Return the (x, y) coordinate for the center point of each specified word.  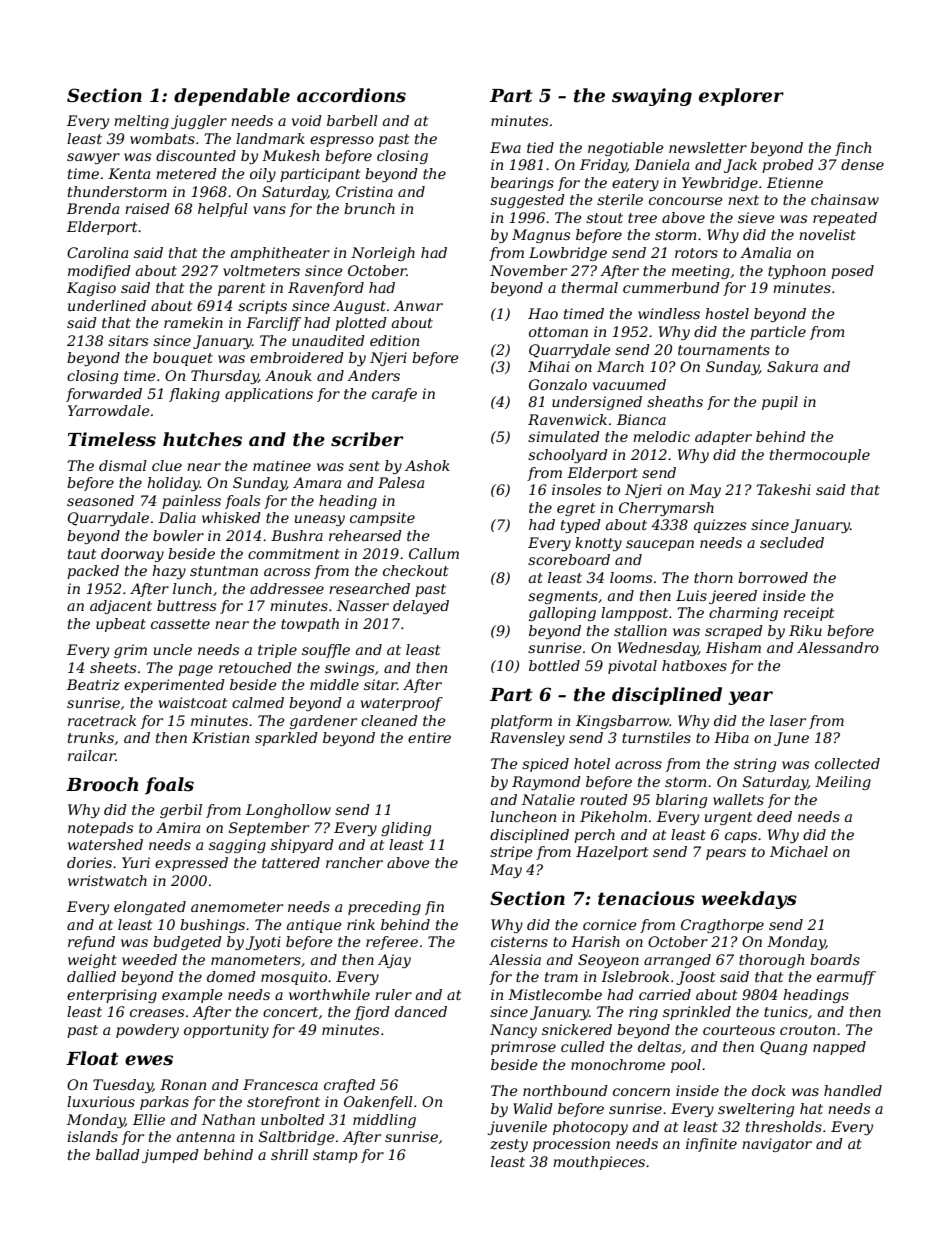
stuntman (224, 571)
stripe (511, 853)
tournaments (724, 350)
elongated (150, 908)
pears (726, 854)
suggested (527, 201)
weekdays (749, 900)
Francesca (280, 1084)
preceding (384, 908)
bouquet (183, 359)
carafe (394, 395)
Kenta (129, 173)
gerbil (181, 811)
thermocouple (820, 456)
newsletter (708, 147)
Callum (434, 553)
